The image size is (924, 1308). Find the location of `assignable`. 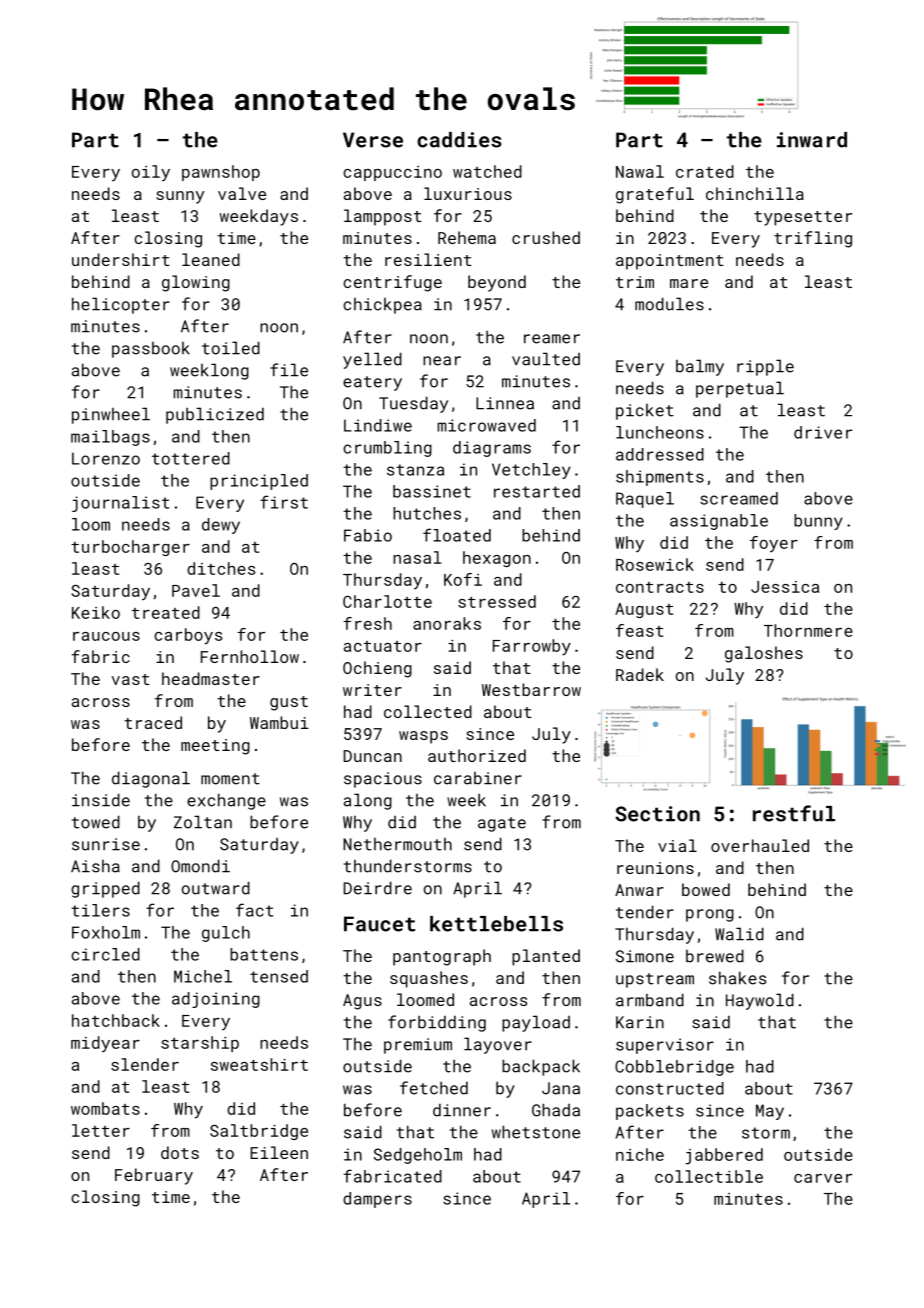

assignable is located at coordinates (719, 522).
